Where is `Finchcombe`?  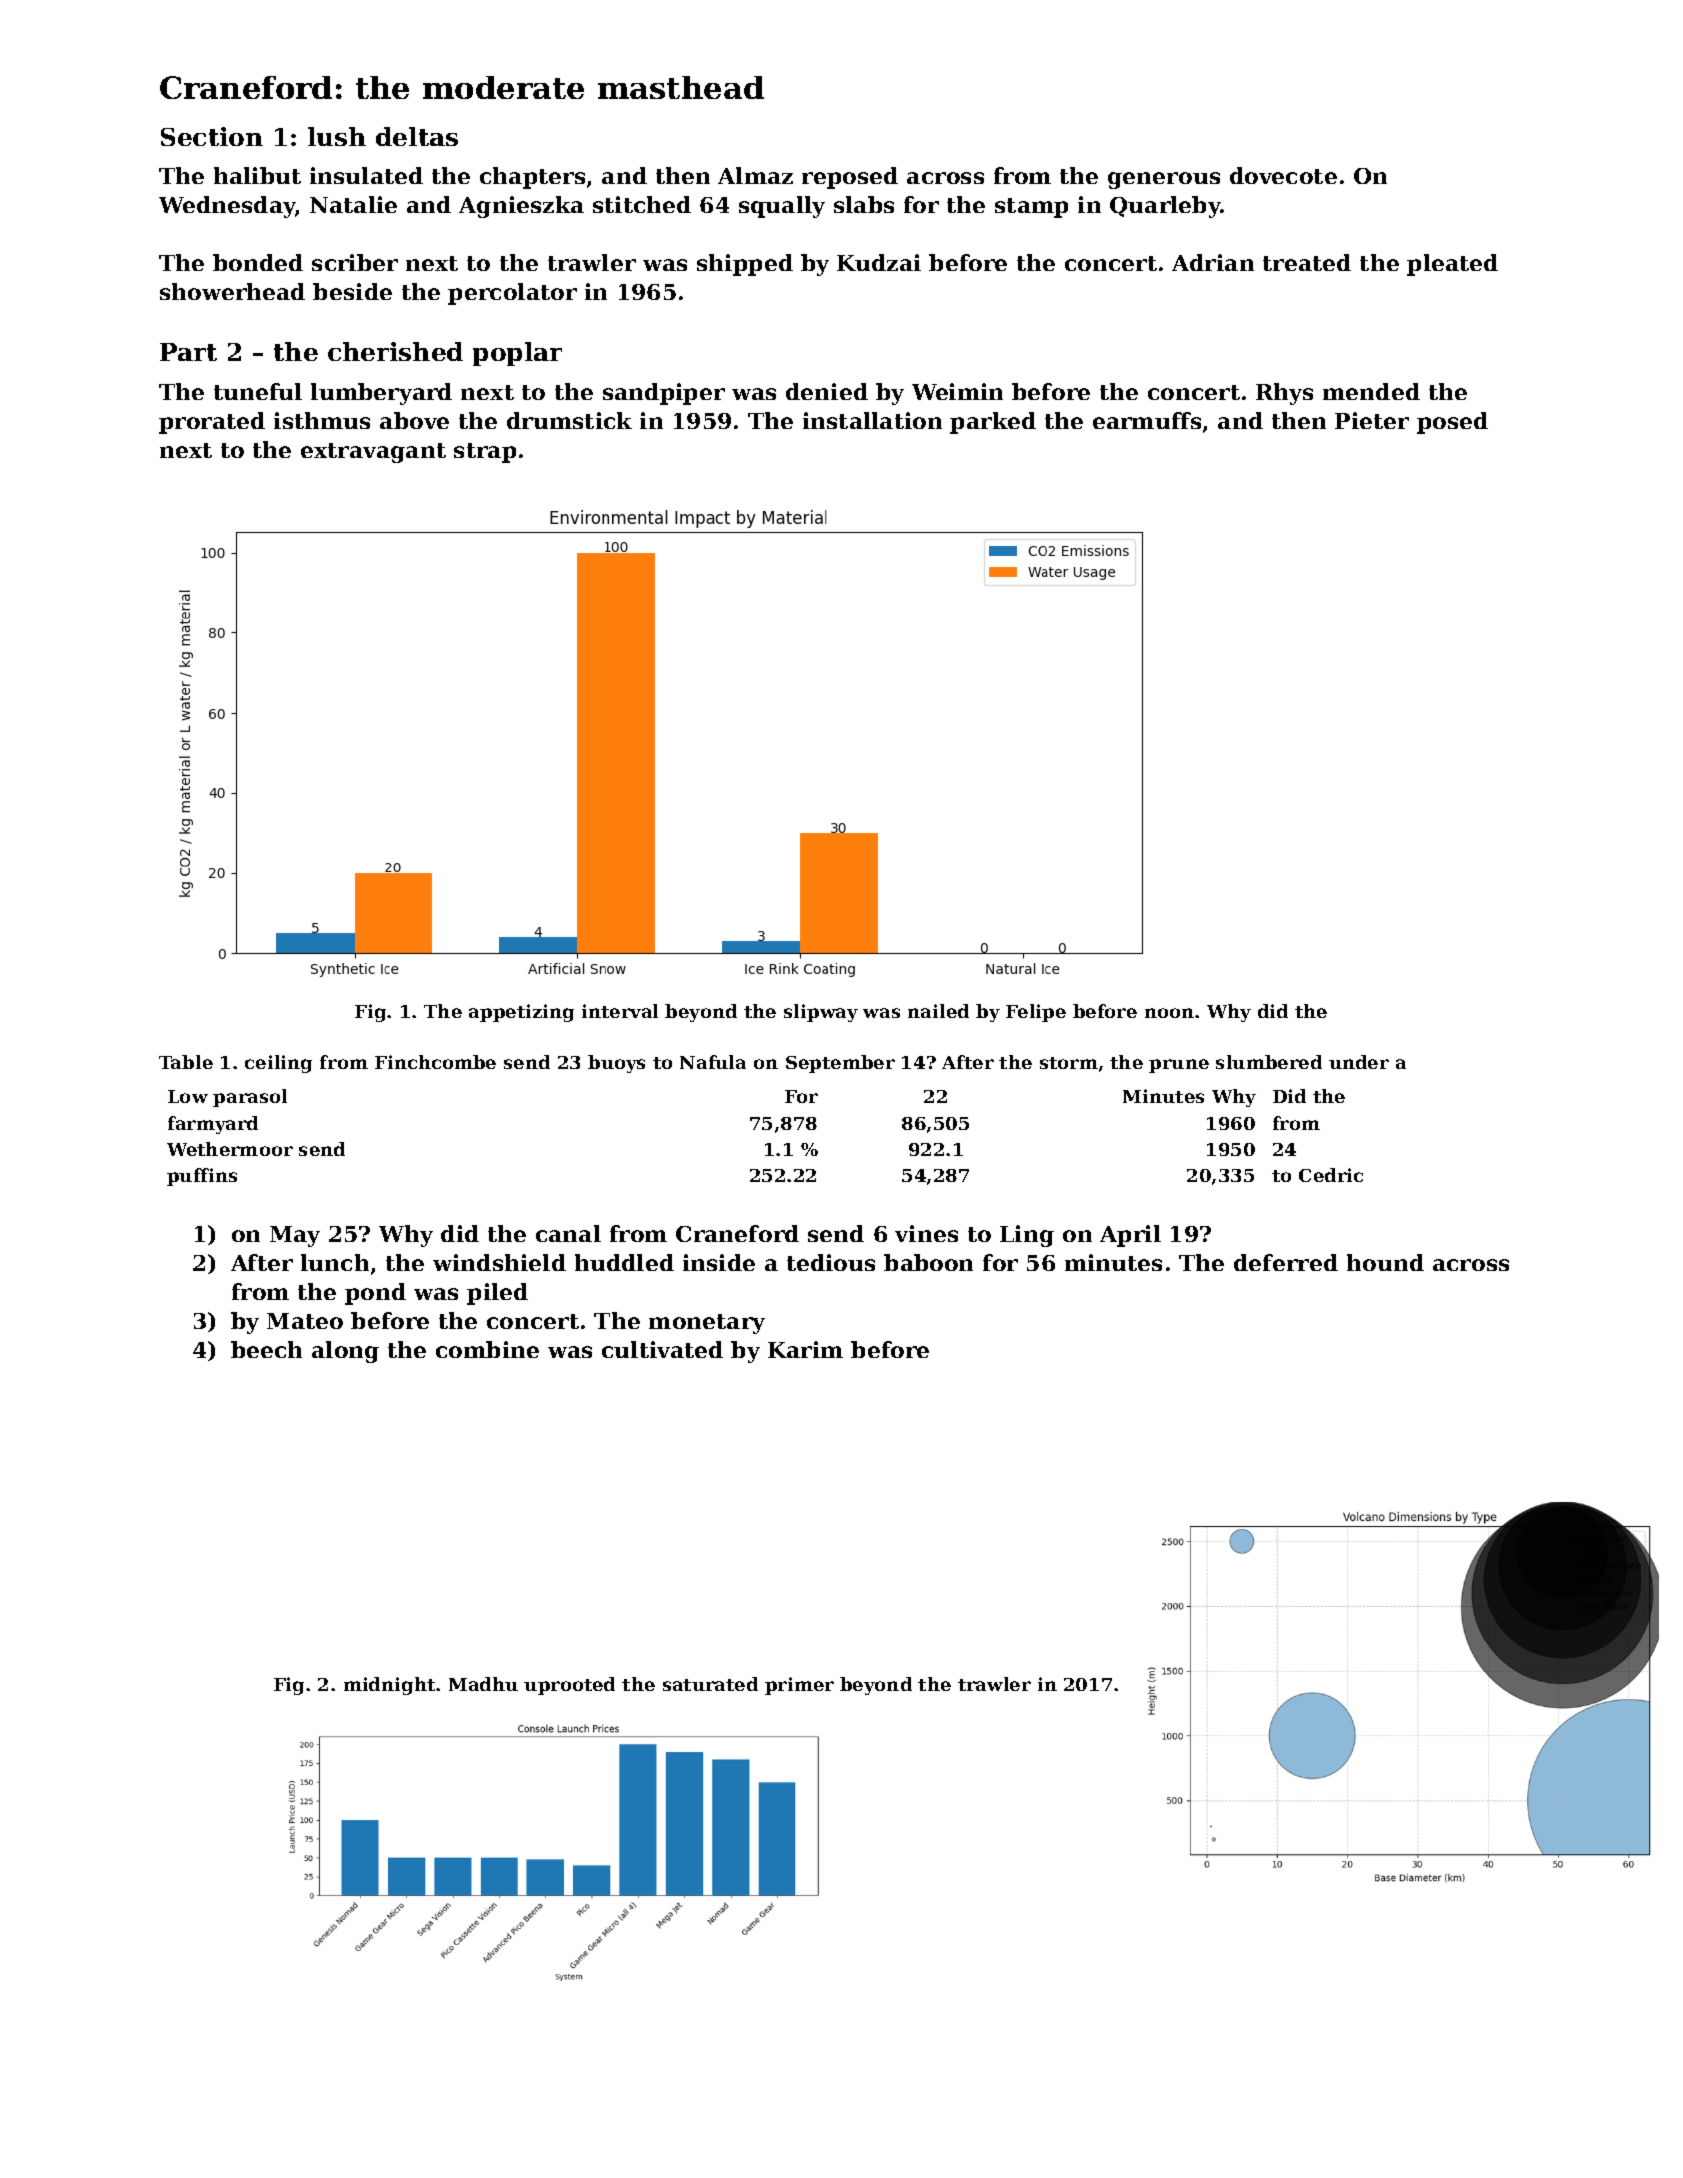 Finchcombe is located at coordinates (435, 1062).
